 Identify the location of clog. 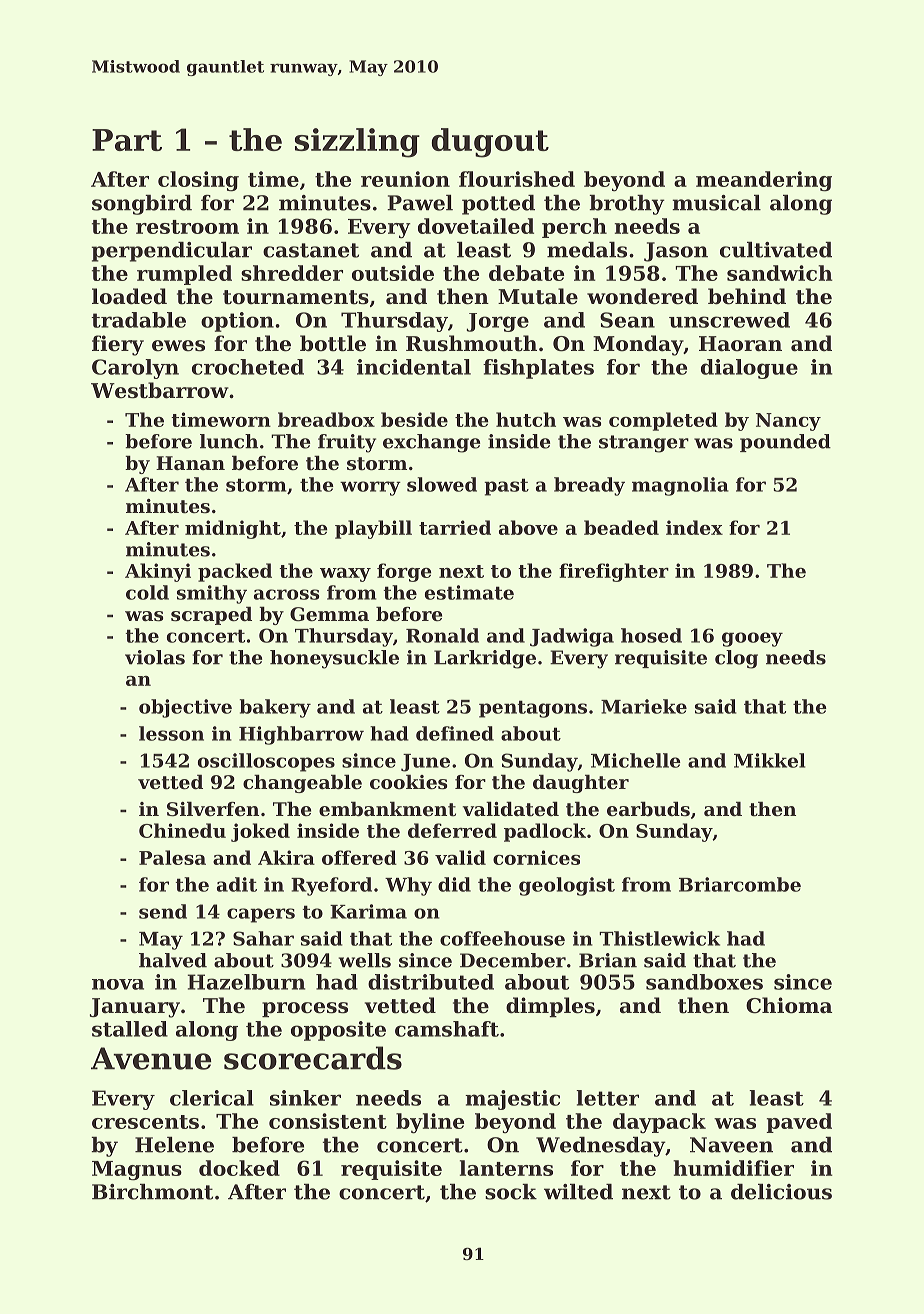
(736, 659).
